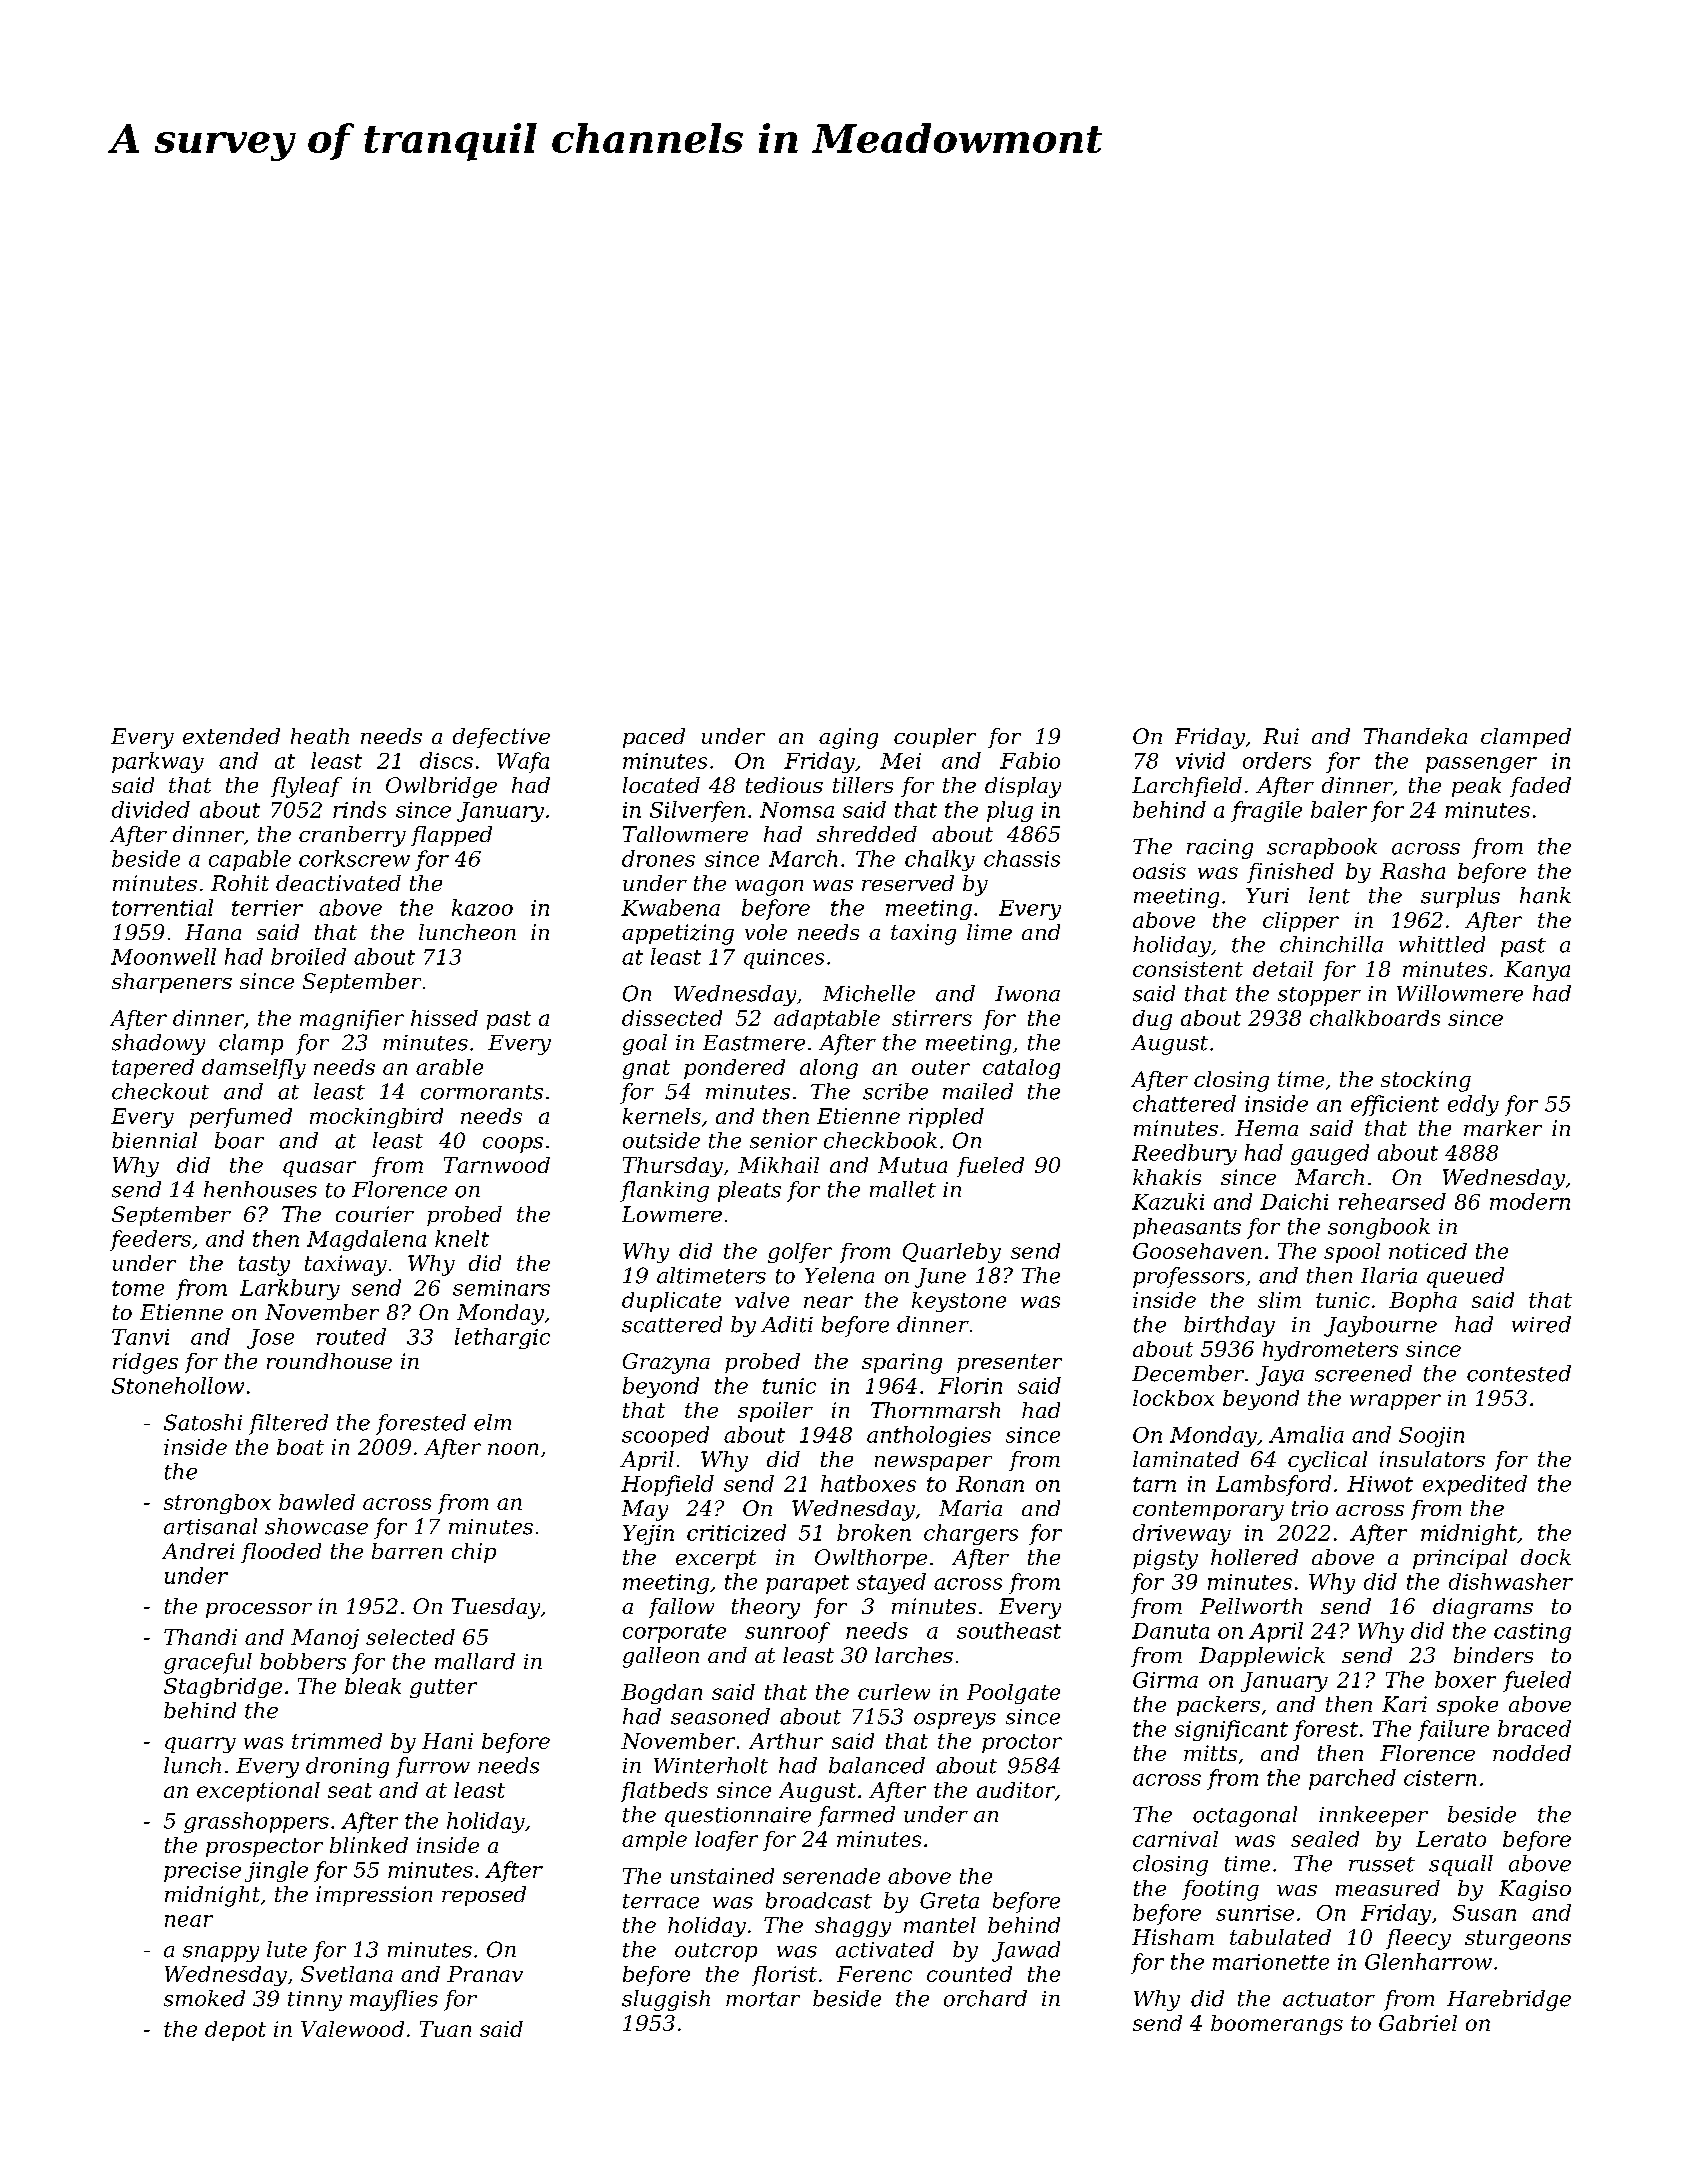  What do you see at coordinates (783, 1141) in the screenshot?
I see `senior` at bounding box center [783, 1141].
